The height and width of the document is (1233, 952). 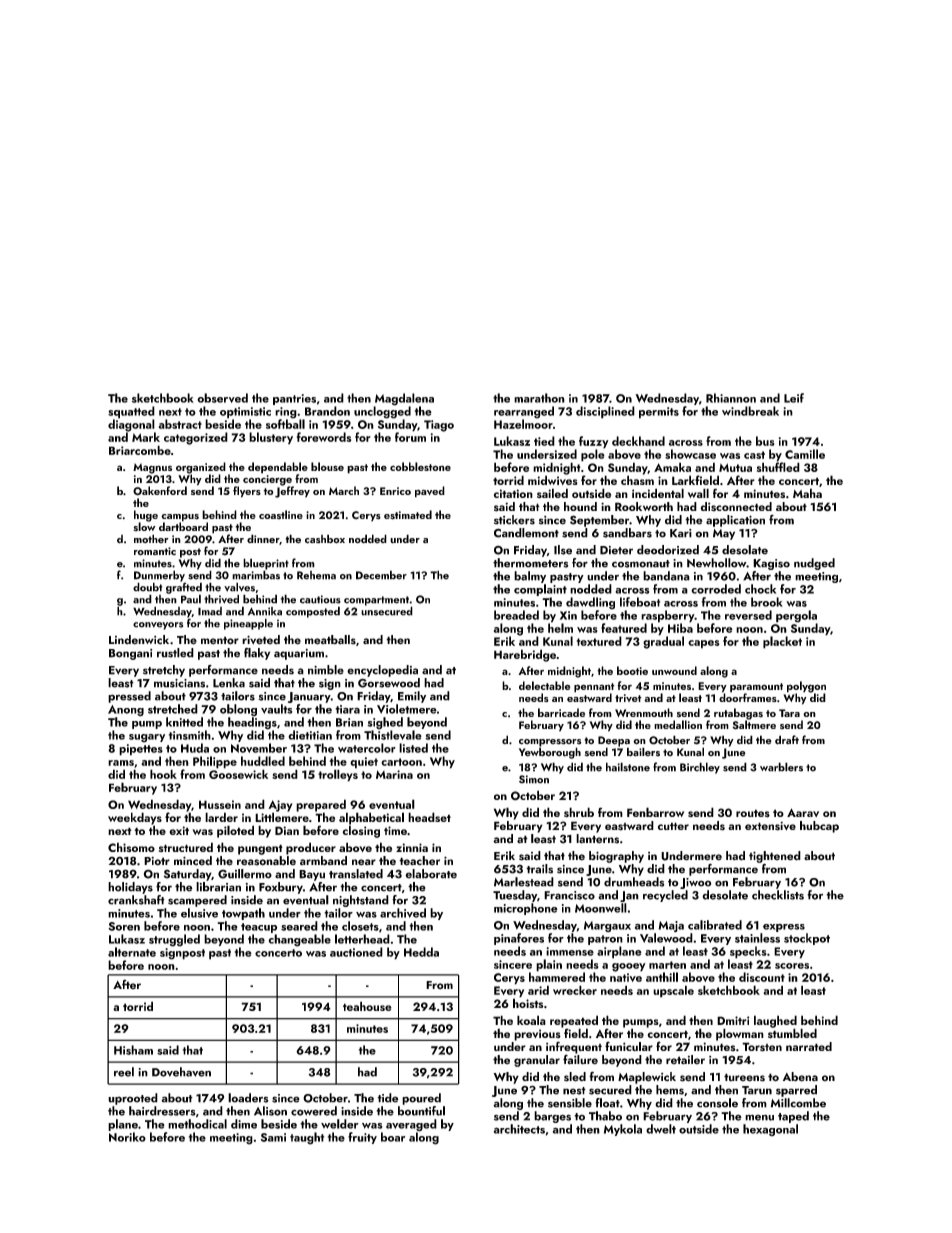 I want to click on oblong, so click(x=238, y=710).
